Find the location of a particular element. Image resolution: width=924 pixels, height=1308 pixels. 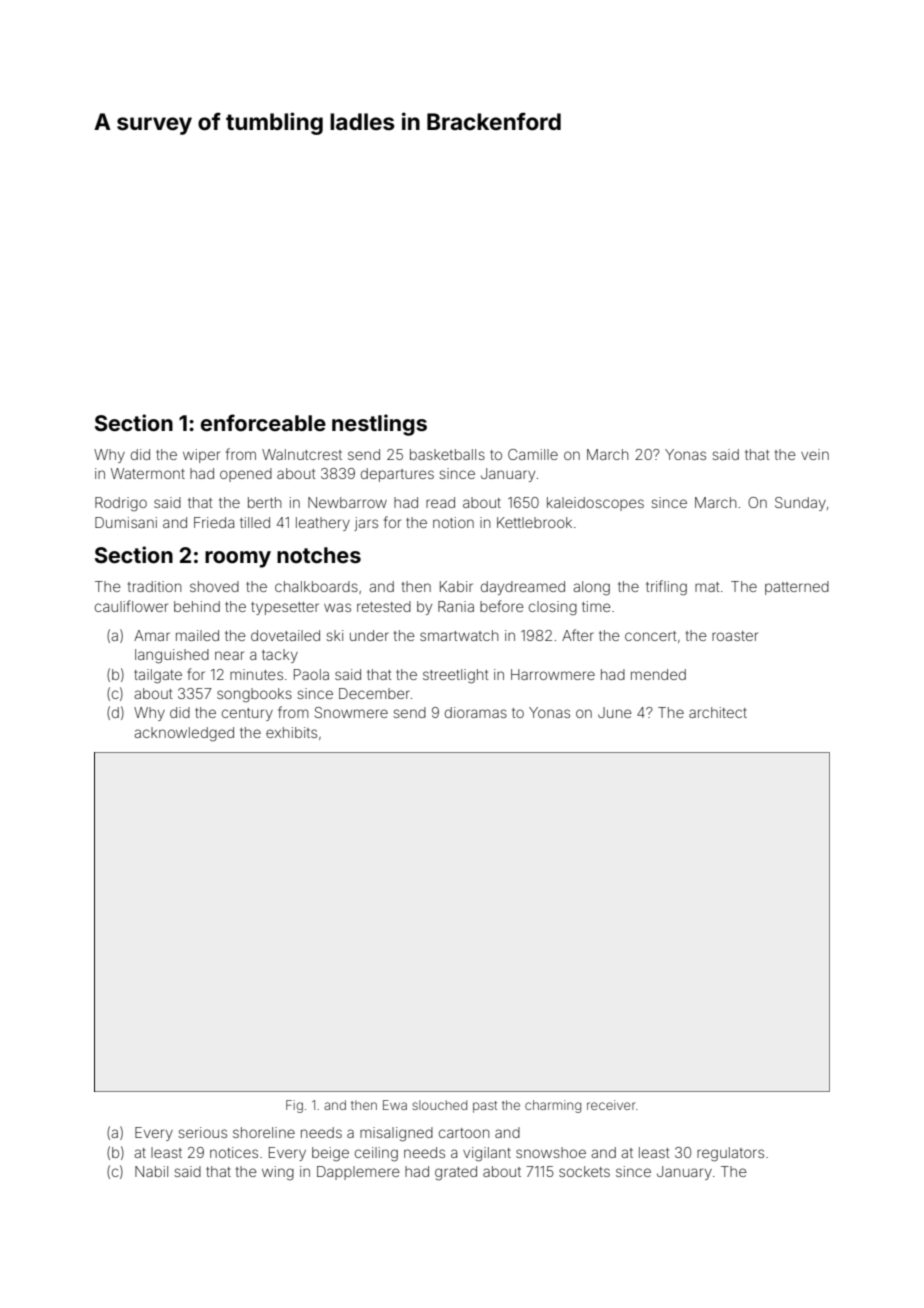

Kettlebrook is located at coordinates (534, 522).
